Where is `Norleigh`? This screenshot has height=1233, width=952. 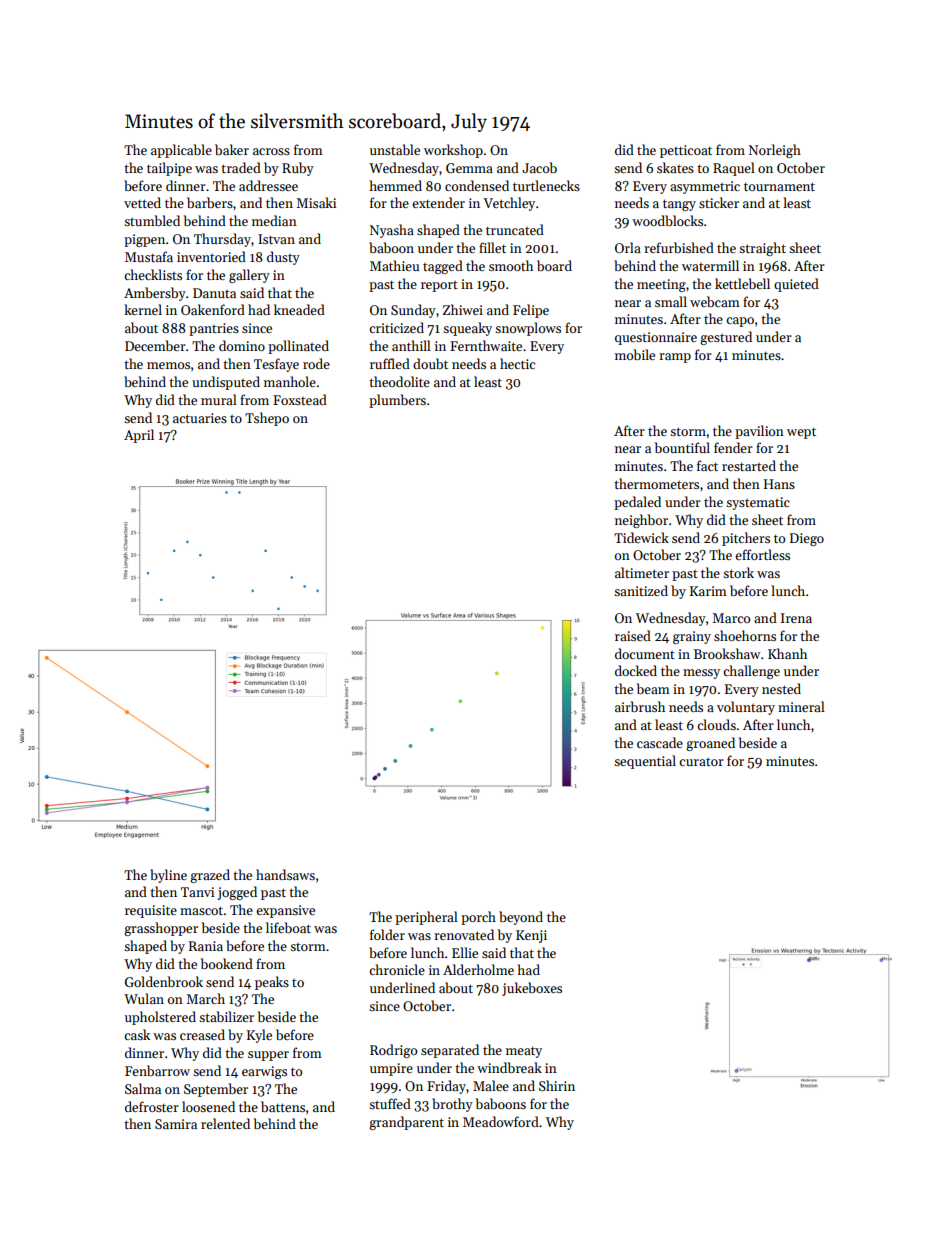
Norleigh is located at coordinates (775, 151).
